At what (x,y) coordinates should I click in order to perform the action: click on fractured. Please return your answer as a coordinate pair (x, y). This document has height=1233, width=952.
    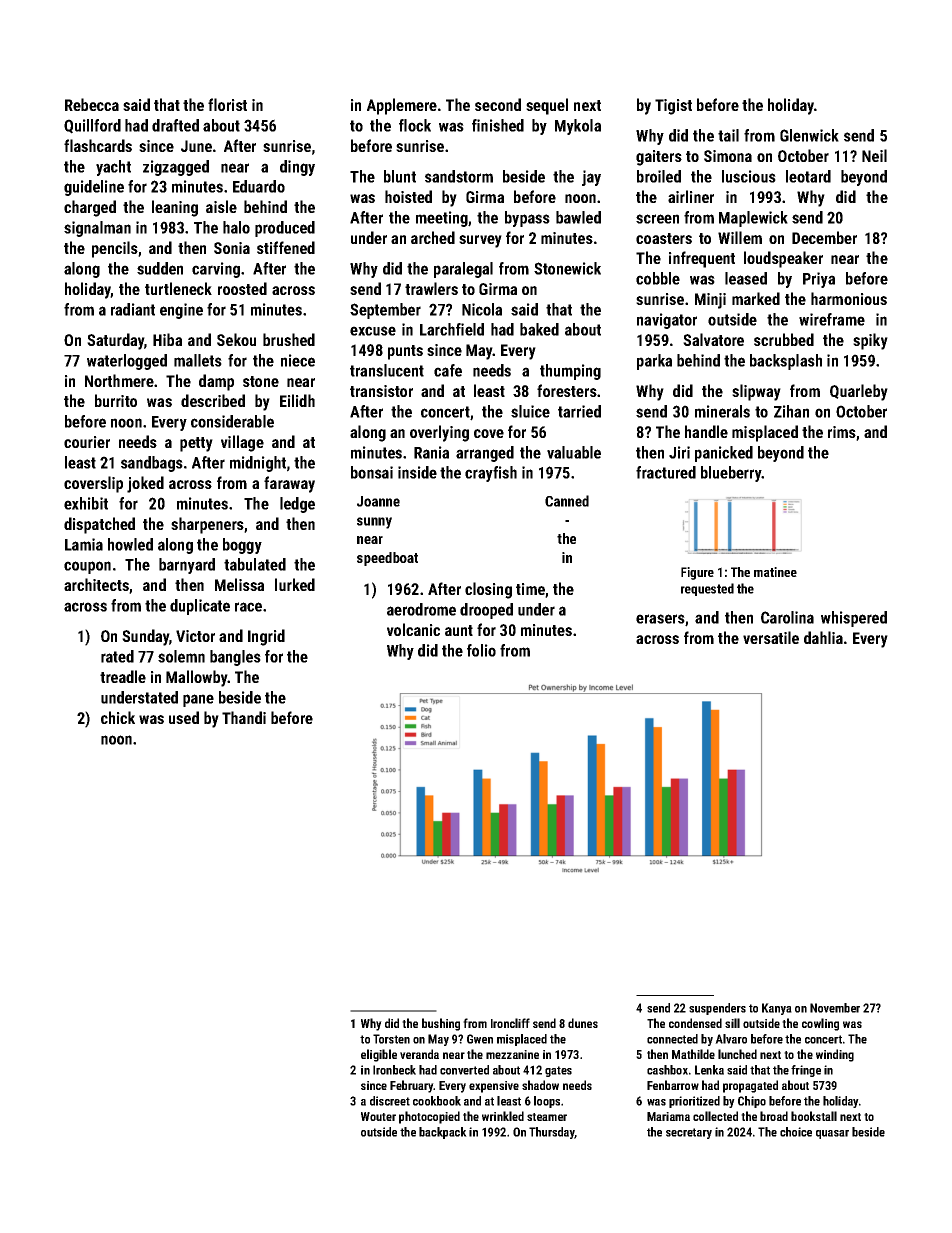
    Looking at the image, I should click on (666, 472).
